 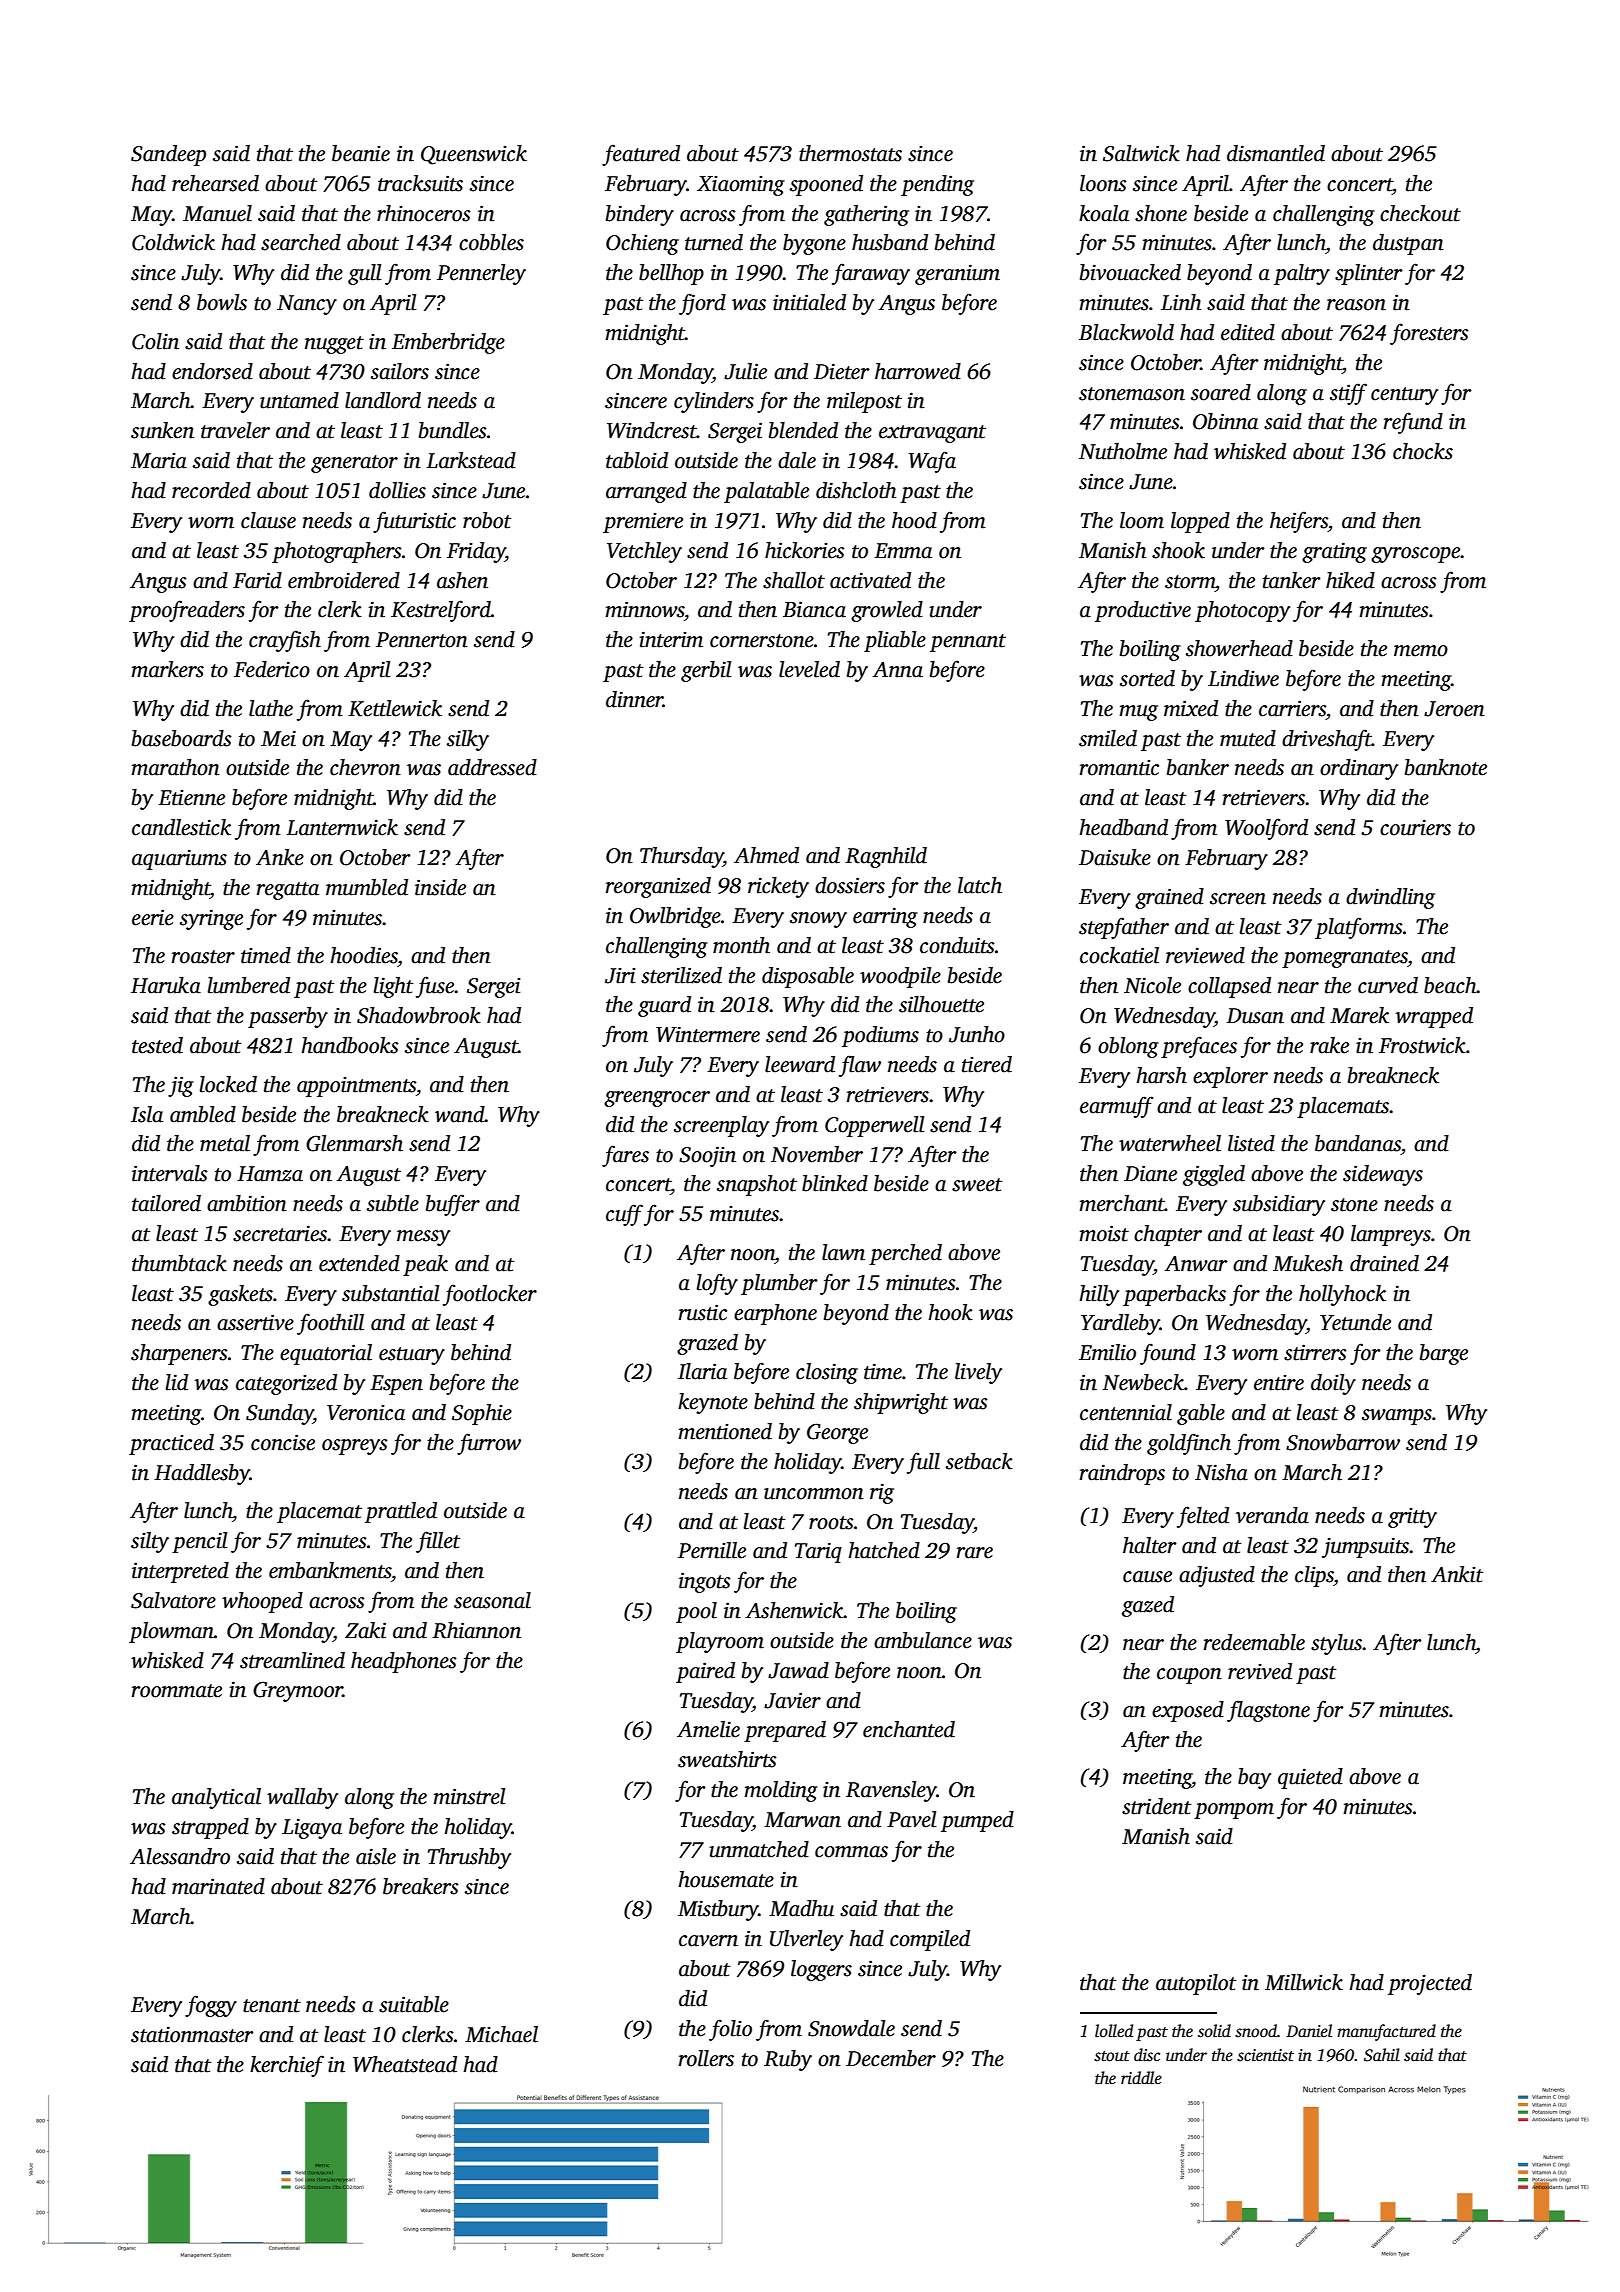 What do you see at coordinates (1217, 1576) in the image?
I see `adjusted` at bounding box center [1217, 1576].
